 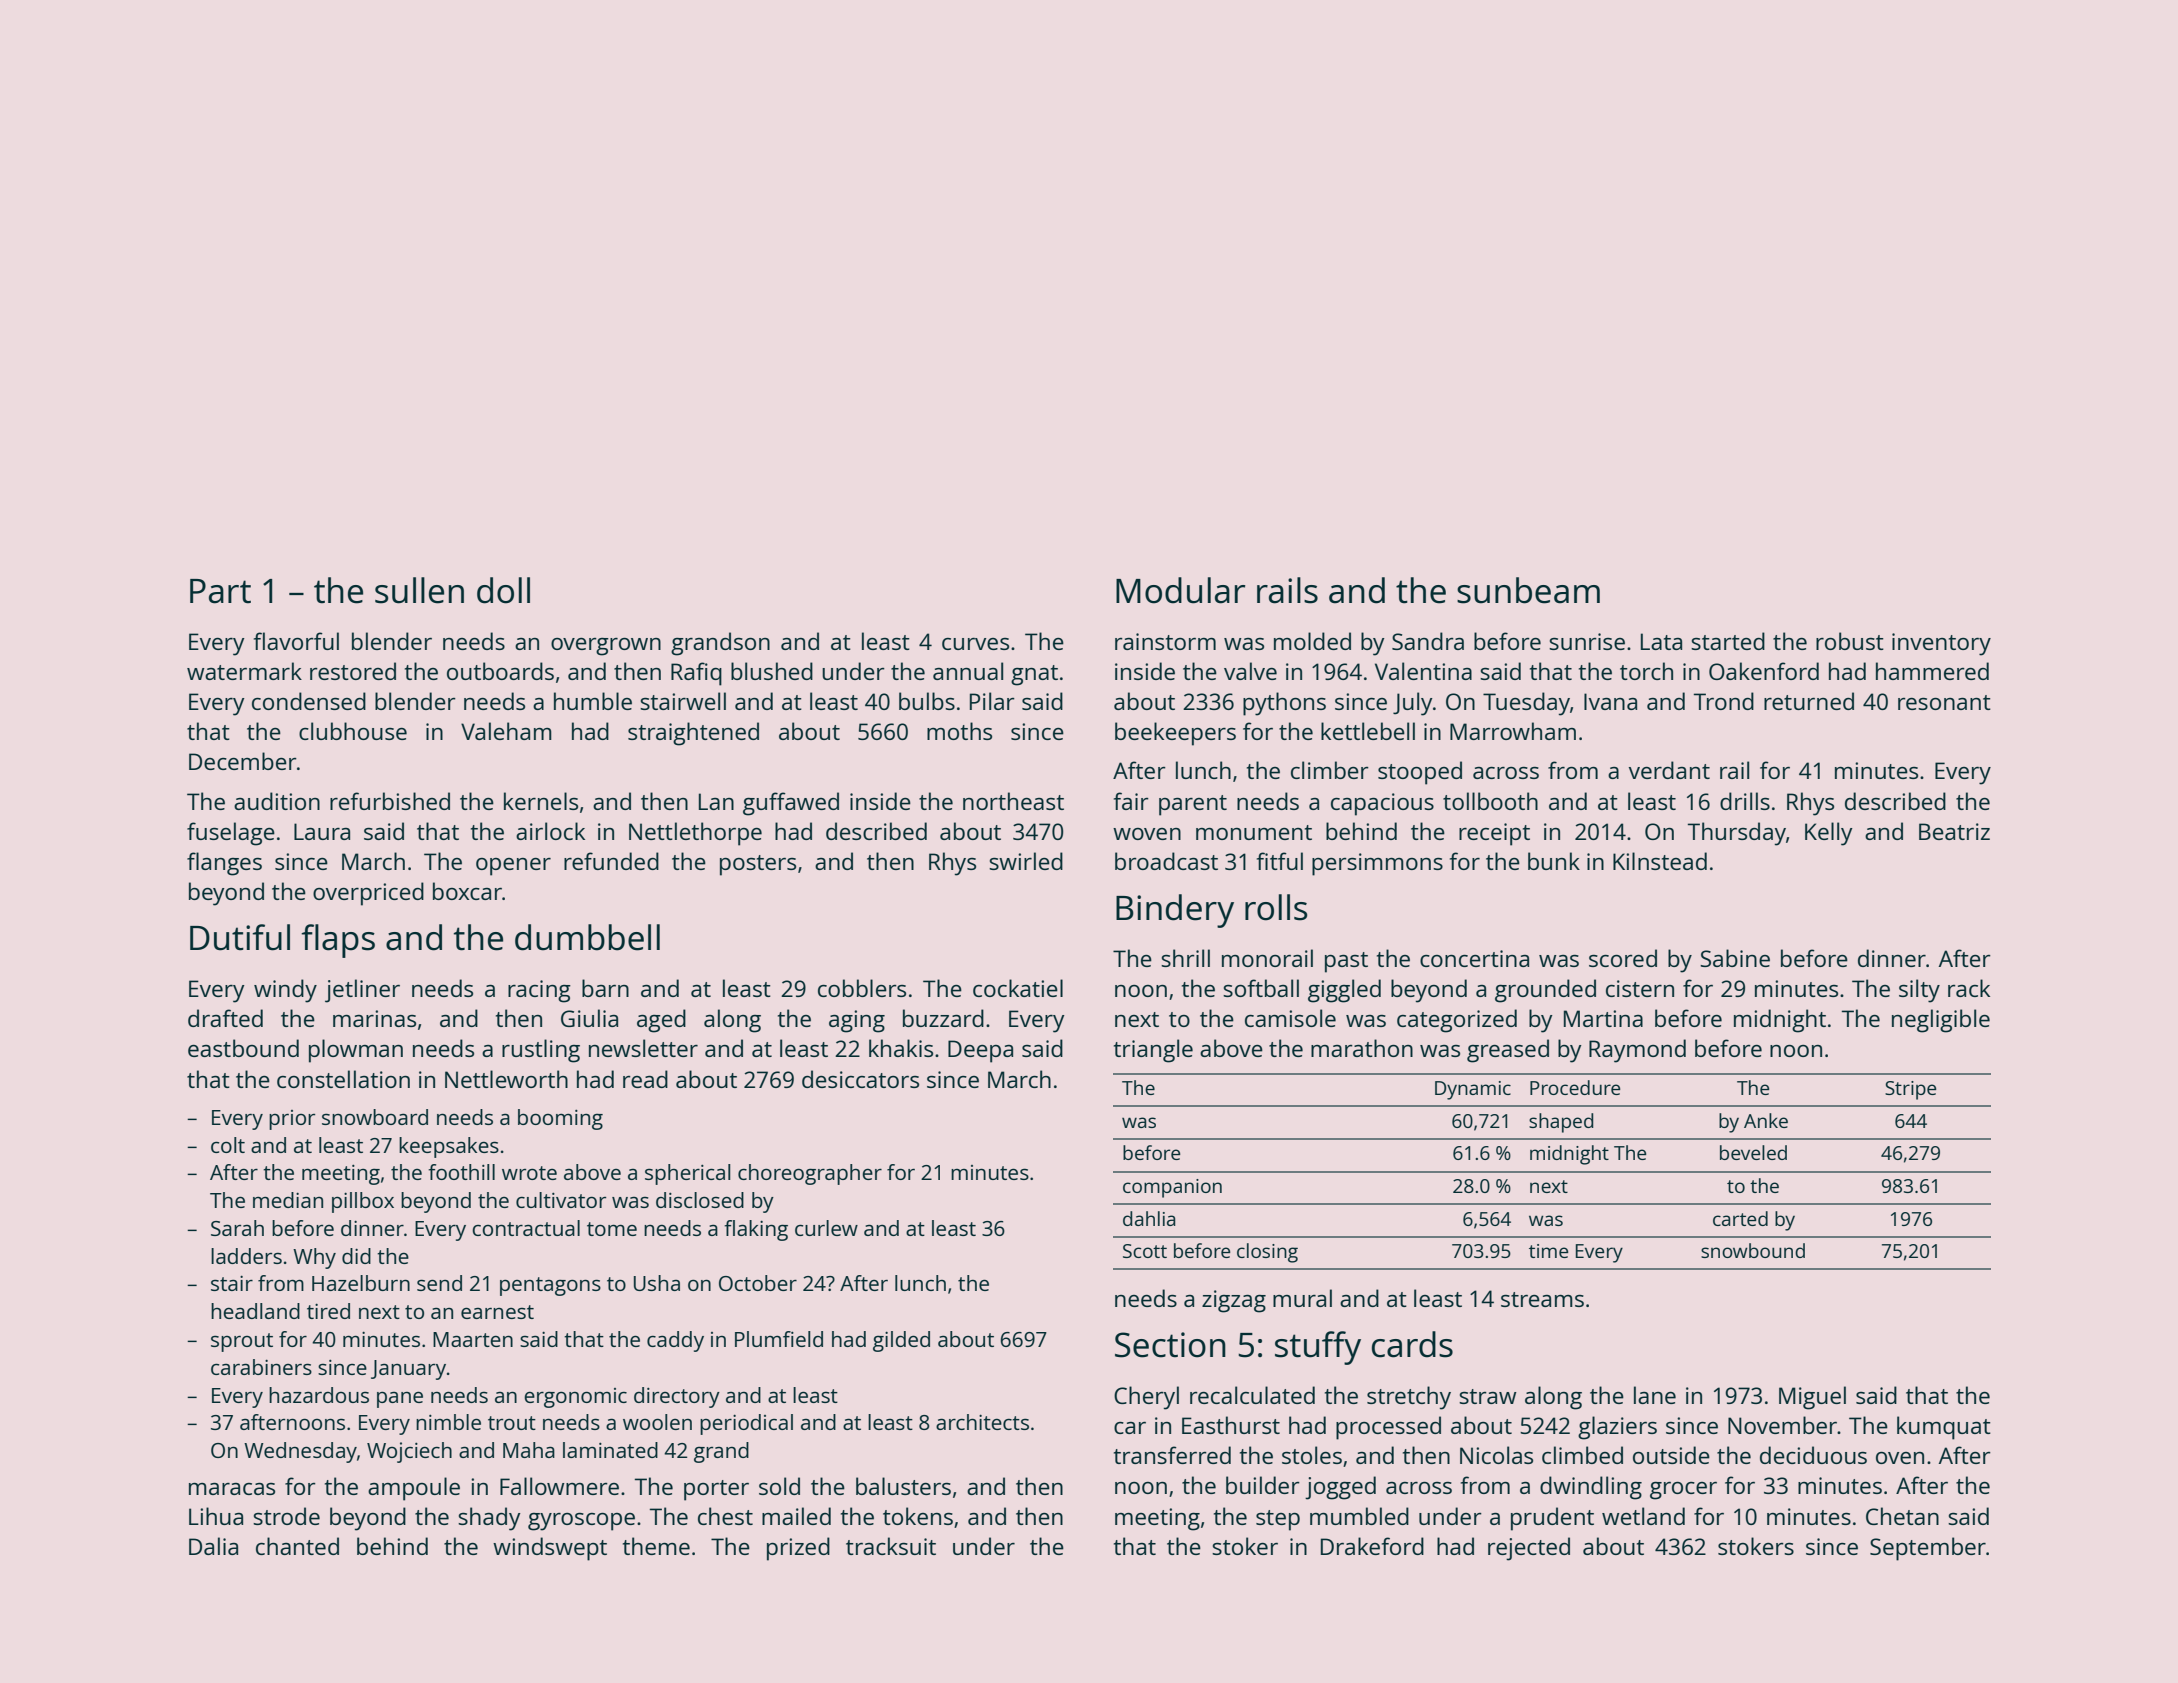 What do you see at coordinates (1528, 590) in the screenshot?
I see `sunbeam` at bounding box center [1528, 590].
